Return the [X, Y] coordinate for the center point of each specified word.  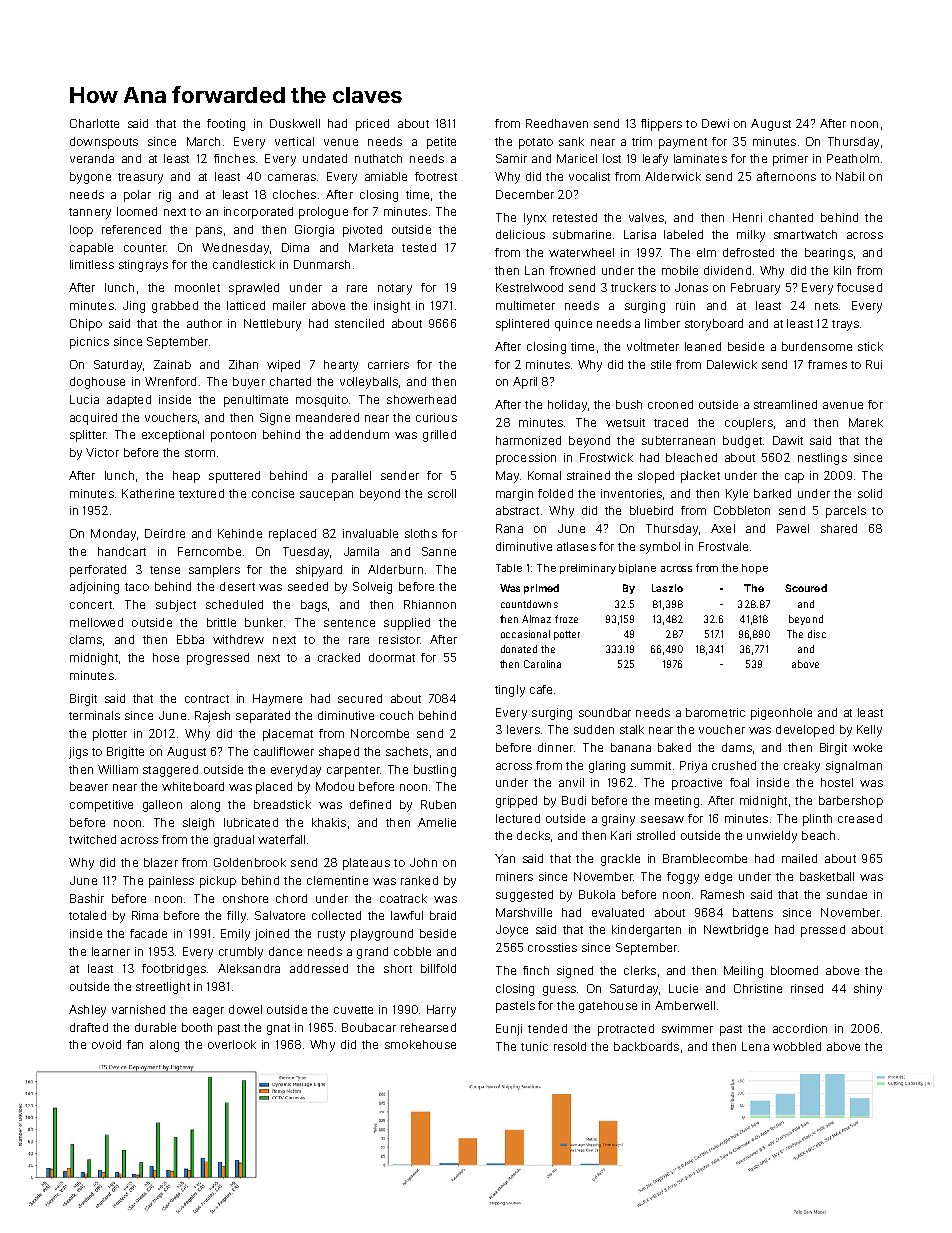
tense [165, 570]
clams [86, 639]
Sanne [439, 551]
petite [441, 143]
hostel [837, 782]
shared [839, 528]
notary [395, 289]
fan [135, 1044]
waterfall [281, 839]
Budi [574, 800]
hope [755, 569]
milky [751, 236]
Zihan [243, 364]
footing [226, 125]
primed [541, 589]
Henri [747, 217]
